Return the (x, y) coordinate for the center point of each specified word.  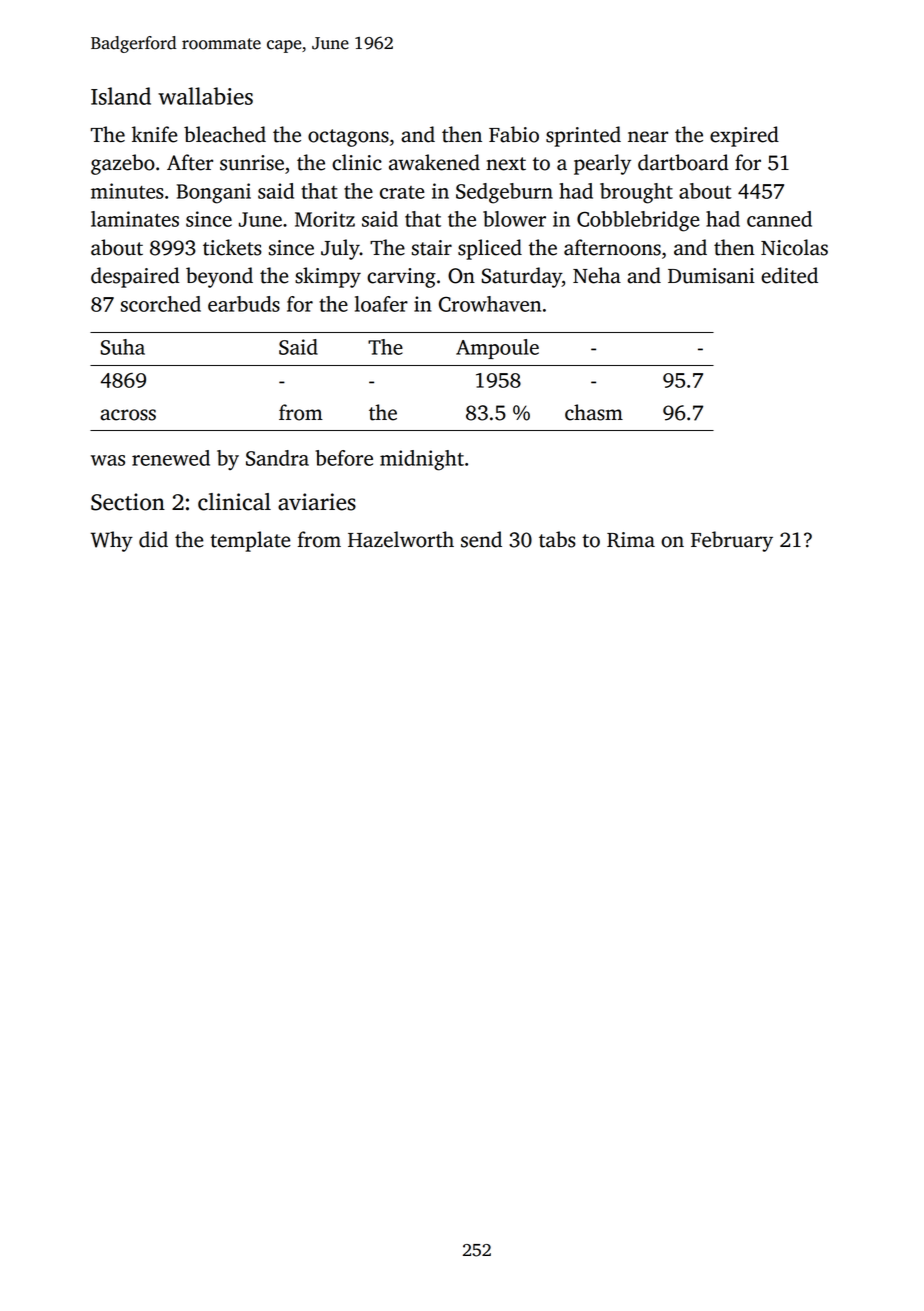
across (128, 415)
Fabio (514, 134)
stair (432, 248)
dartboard (683, 162)
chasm (594, 412)
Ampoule (497, 349)
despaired (135, 277)
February (732, 541)
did (153, 539)
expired (744, 136)
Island (121, 96)
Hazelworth (401, 539)
